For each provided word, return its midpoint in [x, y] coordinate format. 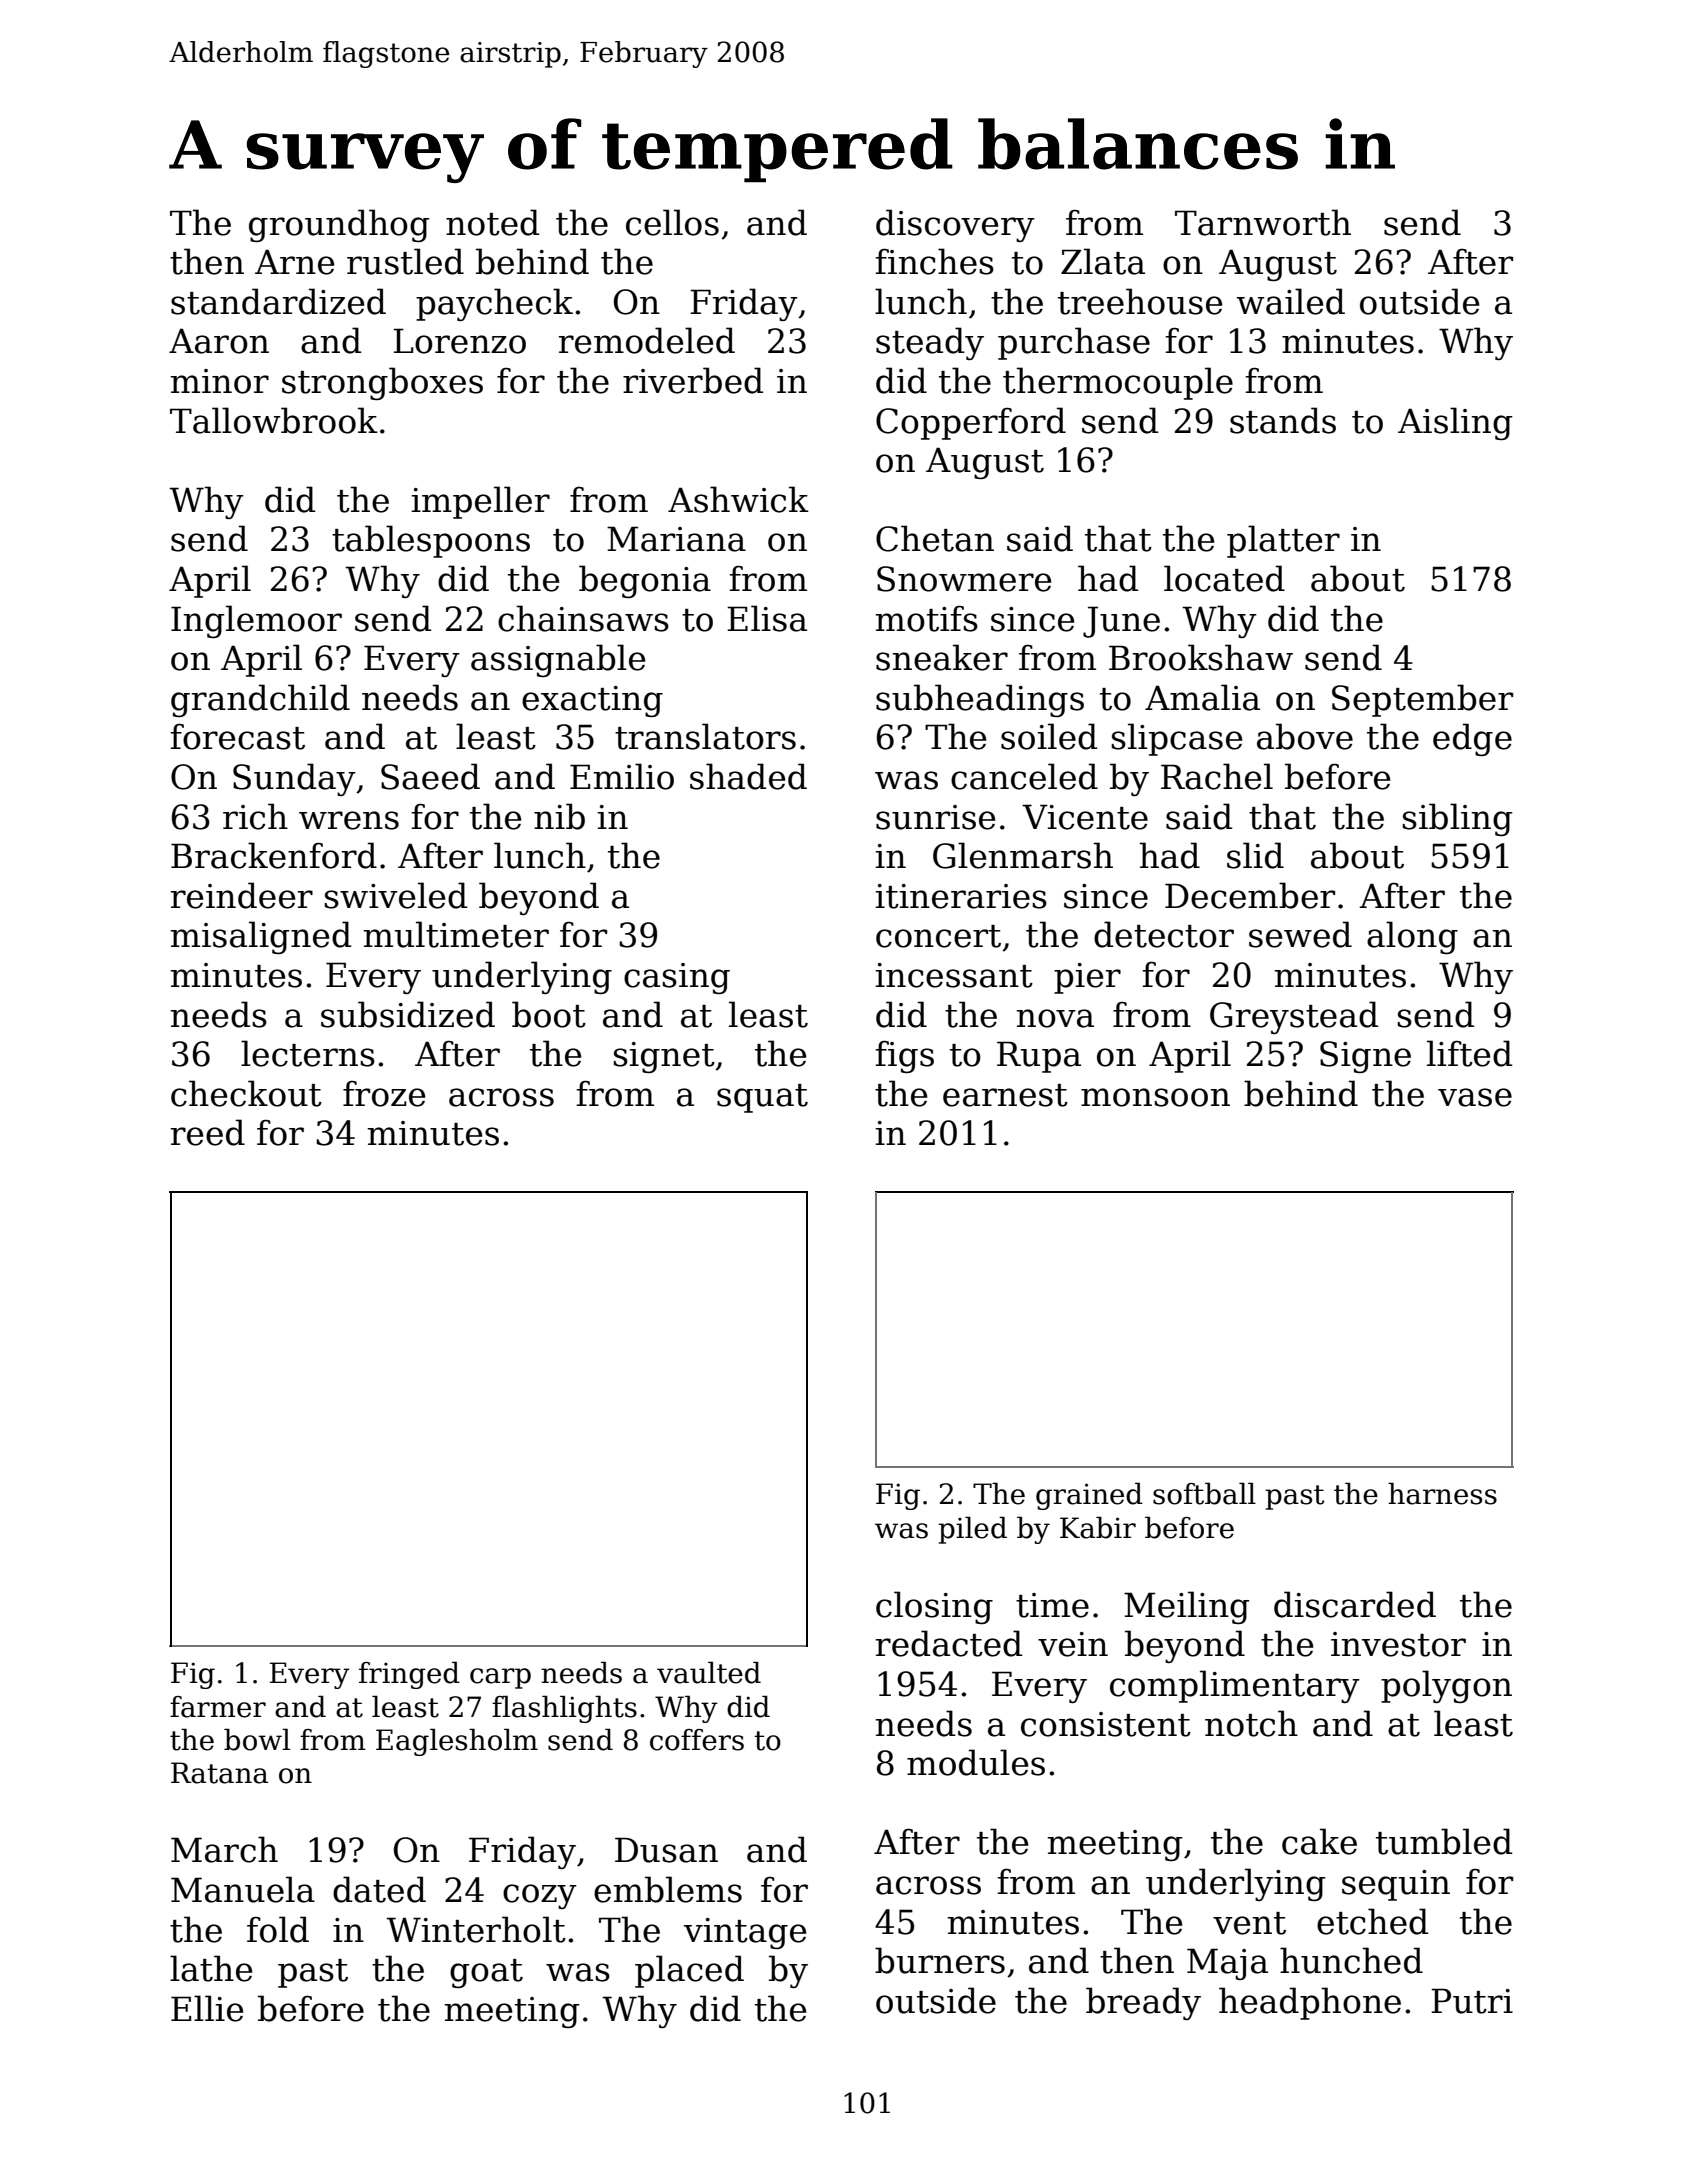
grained [1089, 1496]
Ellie [207, 2008]
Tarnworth [1263, 222]
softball [1204, 1493]
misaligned [261, 937]
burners [940, 1960]
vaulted [709, 1672]
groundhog [339, 225]
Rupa [1039, 1057]
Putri [1472, 2001]
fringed [409, 1675]
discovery [955, 225]
